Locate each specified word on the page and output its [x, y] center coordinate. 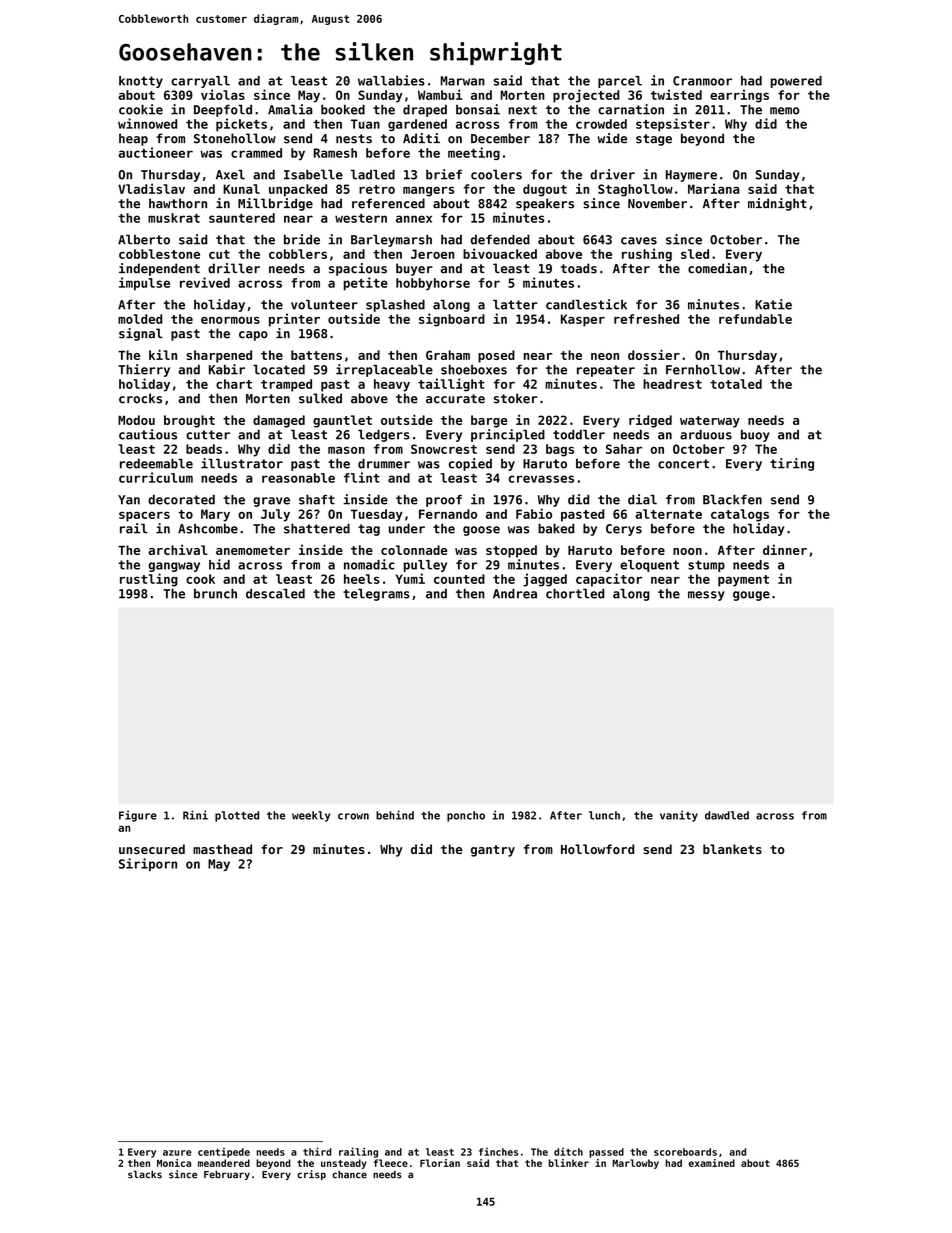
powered [796, 82]
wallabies [391, 80]
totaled [736, 384]
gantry [493, 851]
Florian [440, 1163]
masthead [222, 849]
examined [712, 1163]
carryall [200, 82]
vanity [679, 816]
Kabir [227, 369]
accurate [455, 399]
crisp [311, 1175]
